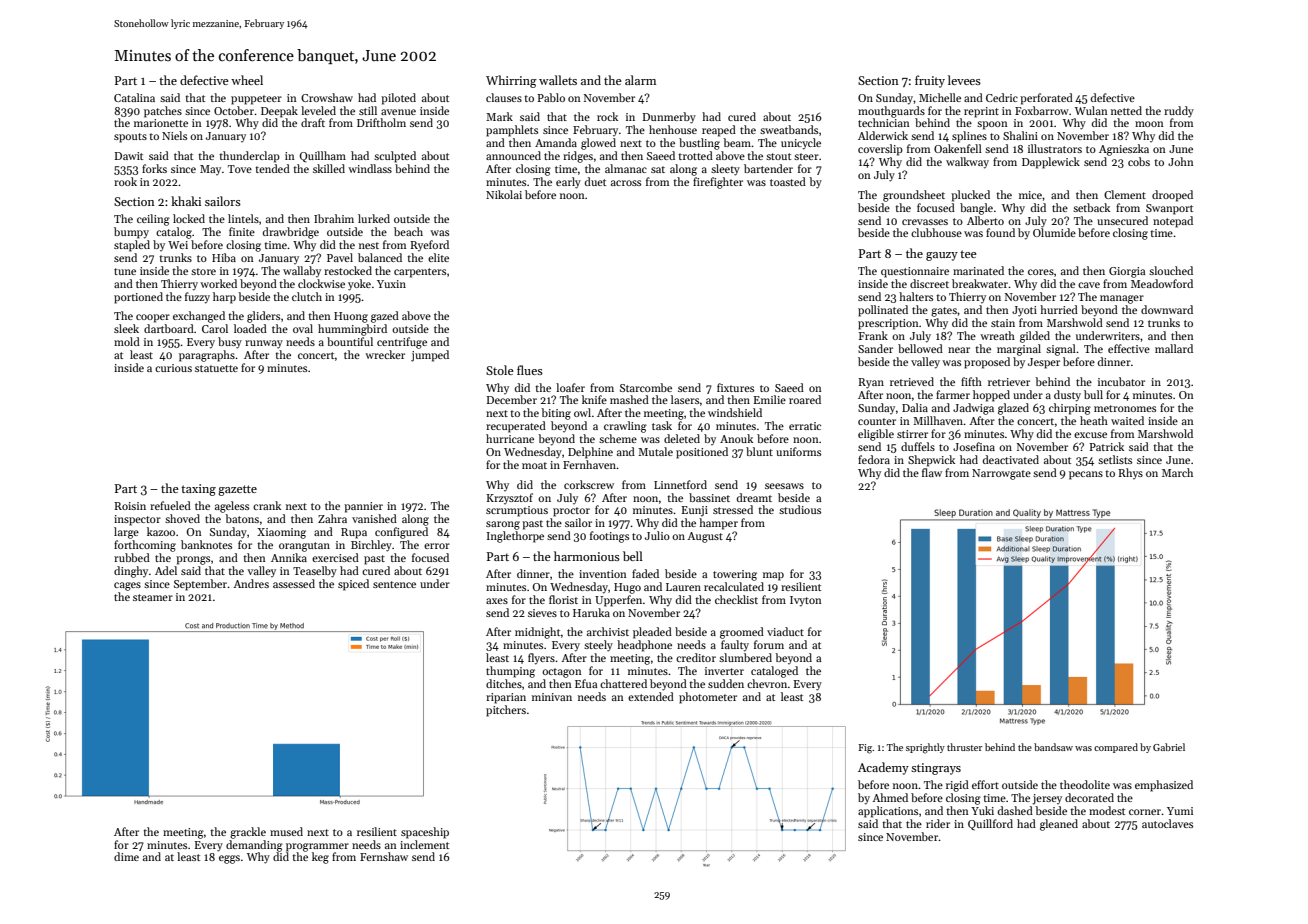 The image size is (1308, 924). I want to click on eggs, so click(229, 859).
